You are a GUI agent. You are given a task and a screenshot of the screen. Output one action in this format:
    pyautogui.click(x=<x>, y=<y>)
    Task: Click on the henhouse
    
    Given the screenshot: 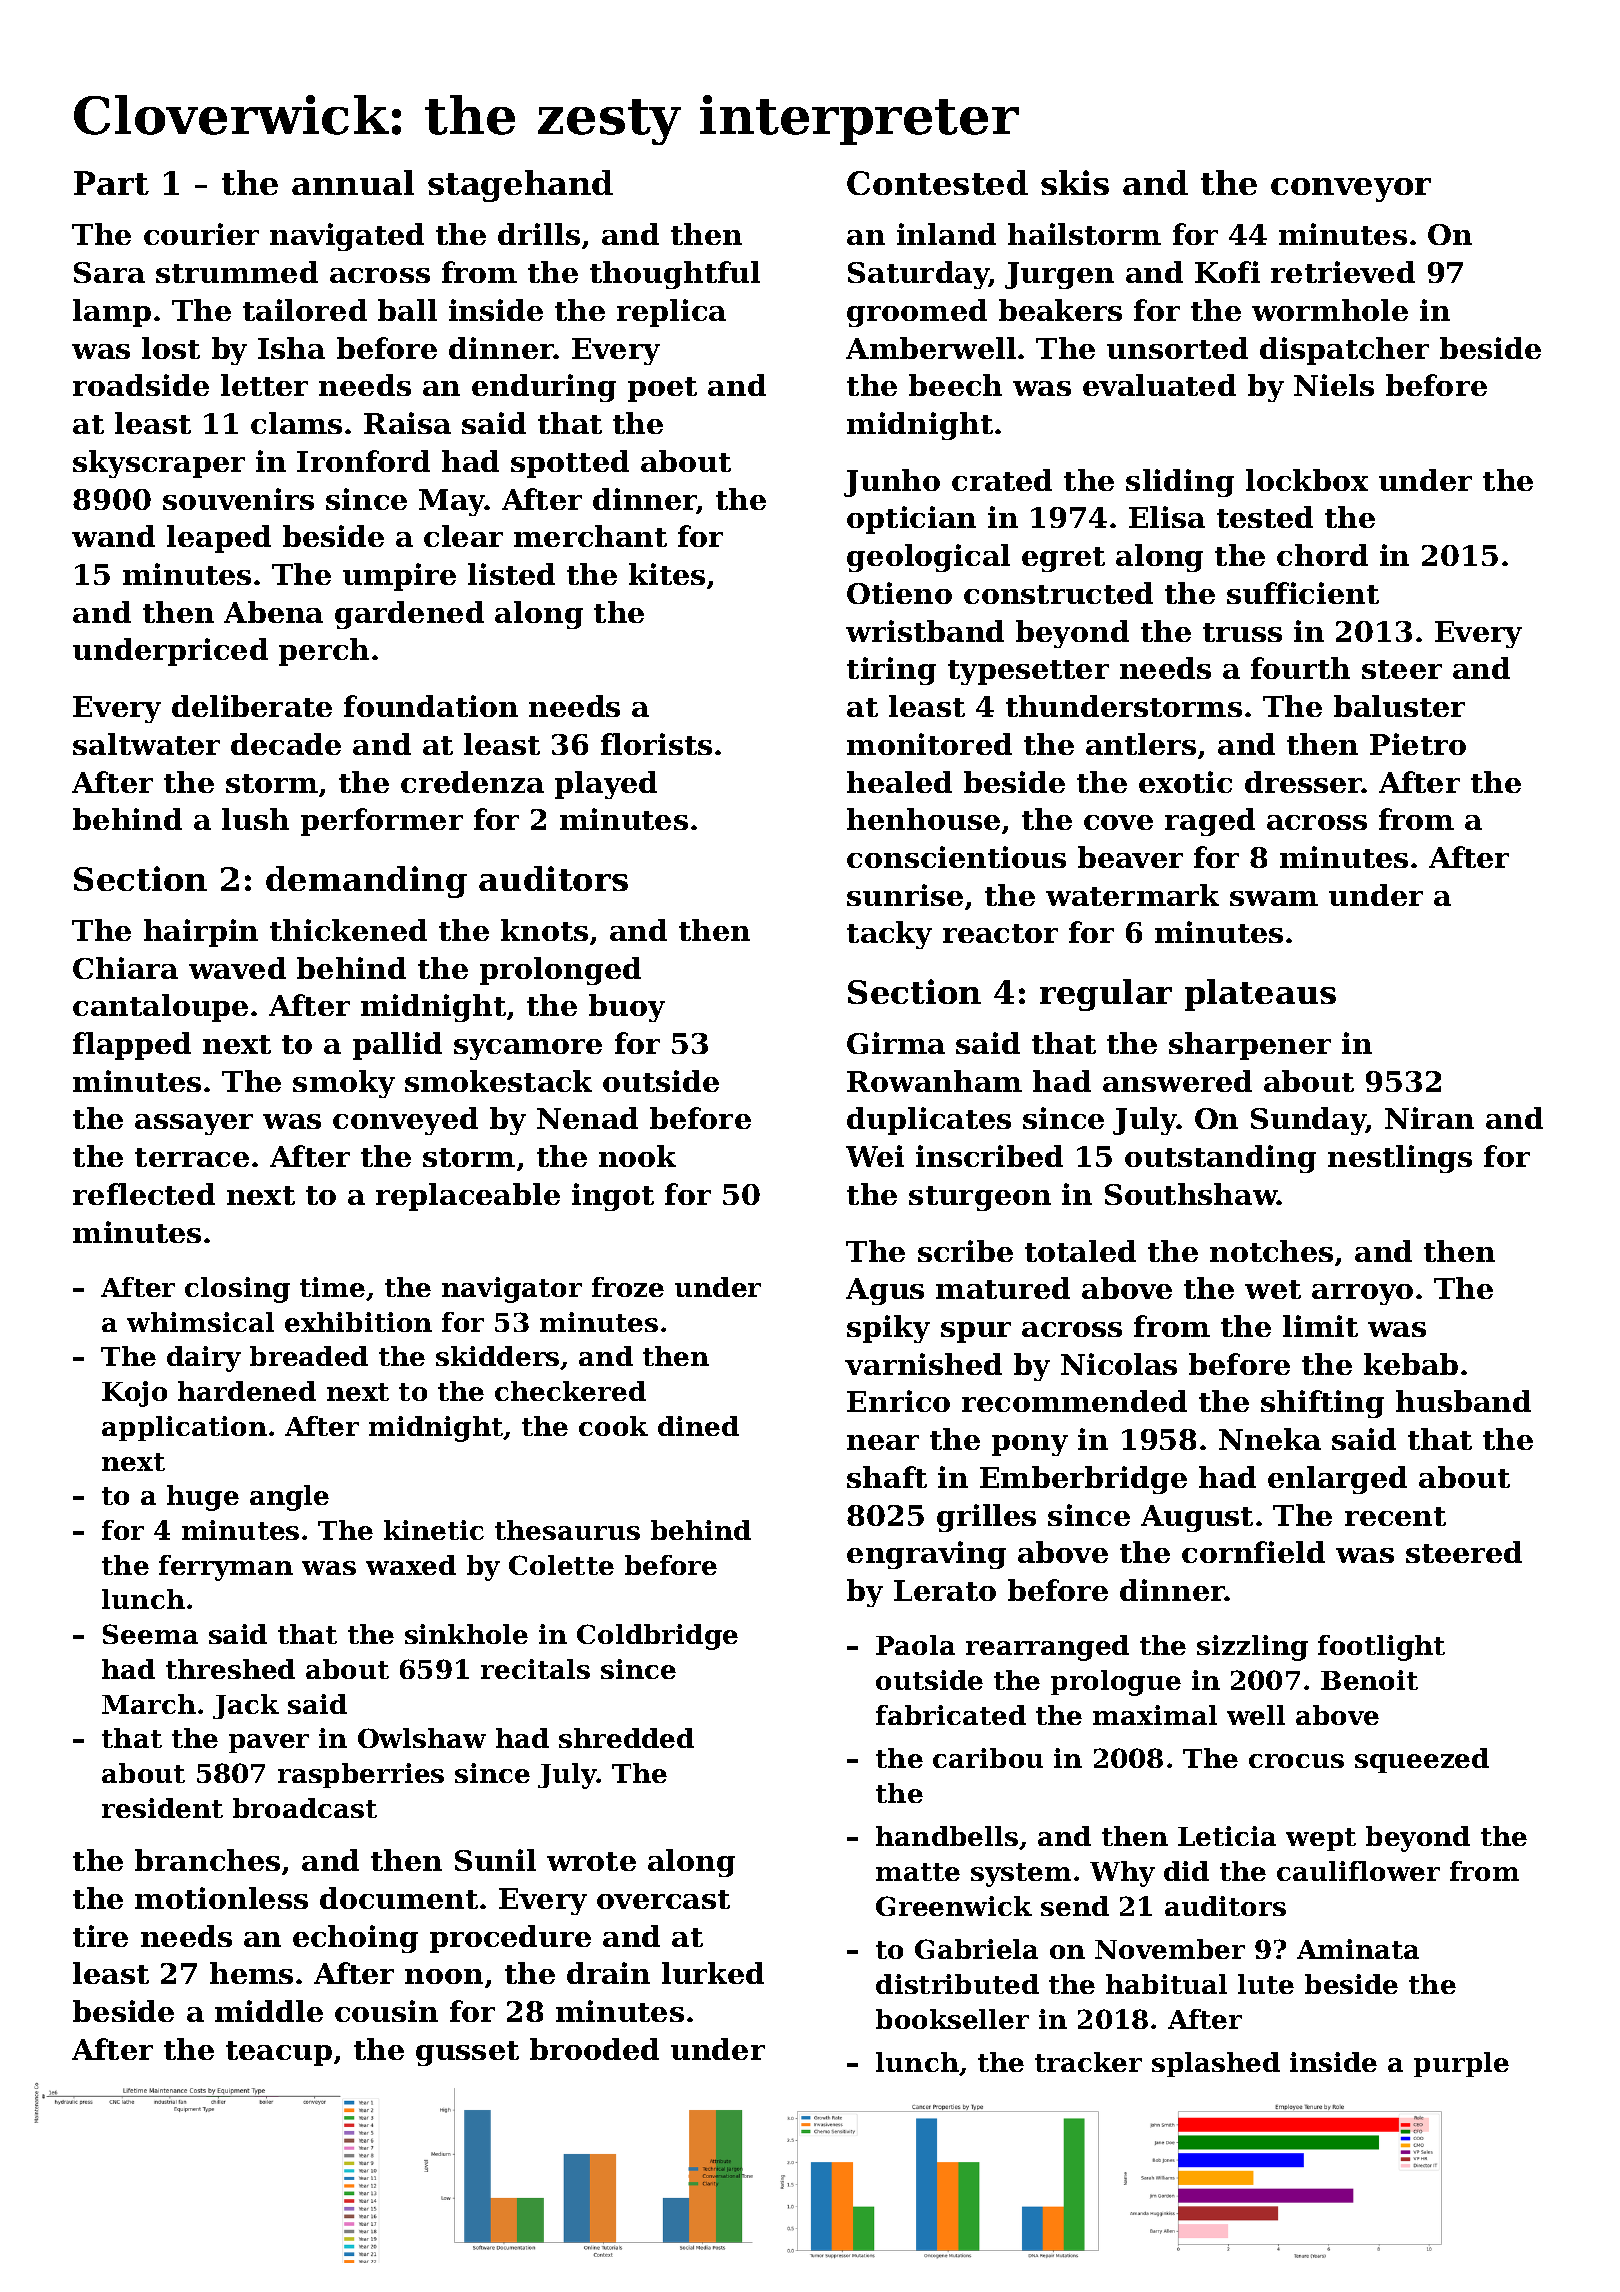 What is the action you would take?
    pyautogui.click(x=923, y=819)
